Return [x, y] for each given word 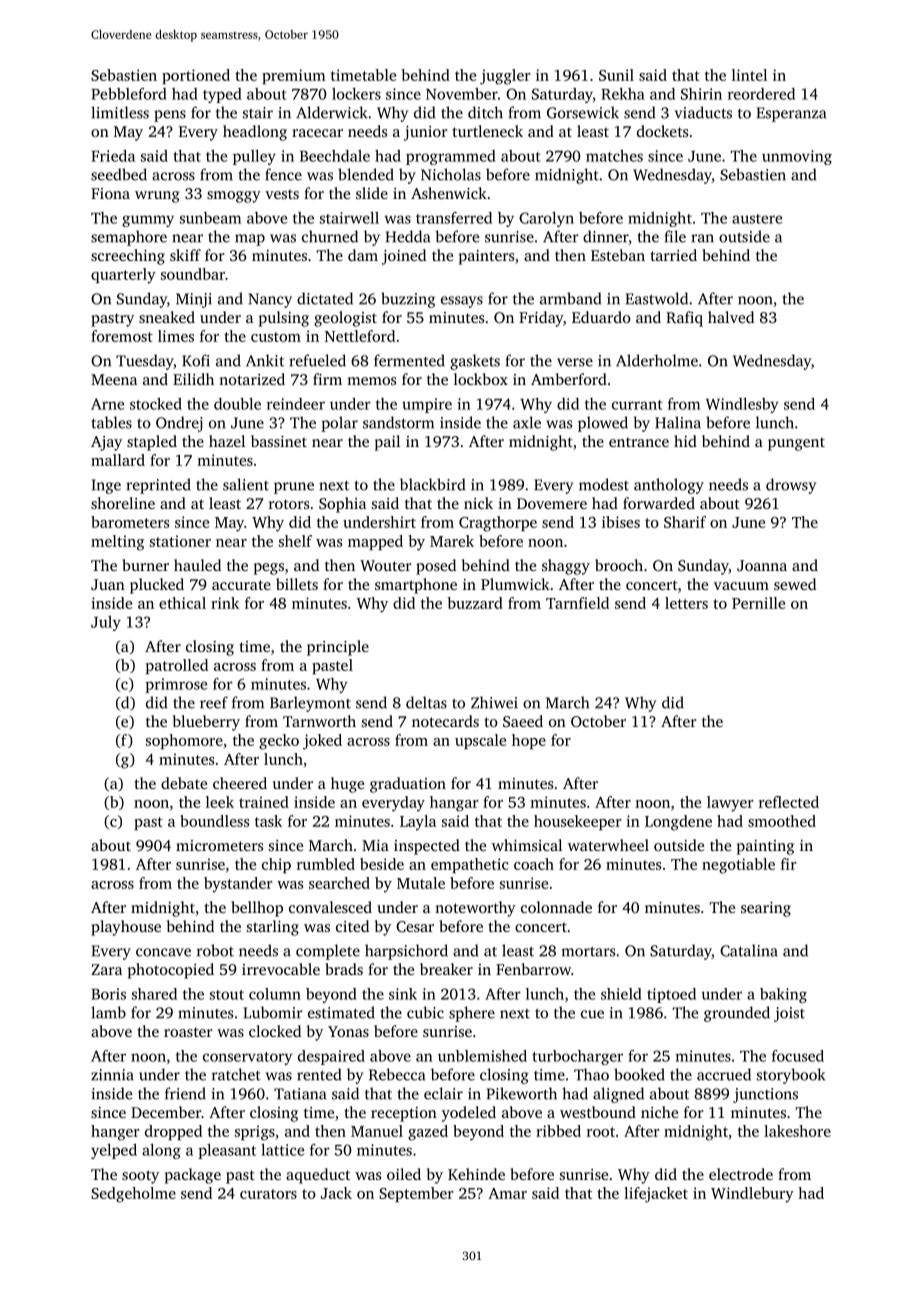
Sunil [616, 75]
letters [686, 603]
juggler [505, 77]
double [237, 404]
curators [268, 1194]
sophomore [184, 741]
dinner [606, 237]
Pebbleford [129, 94]
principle [338, 648]
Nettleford [359, 336]
